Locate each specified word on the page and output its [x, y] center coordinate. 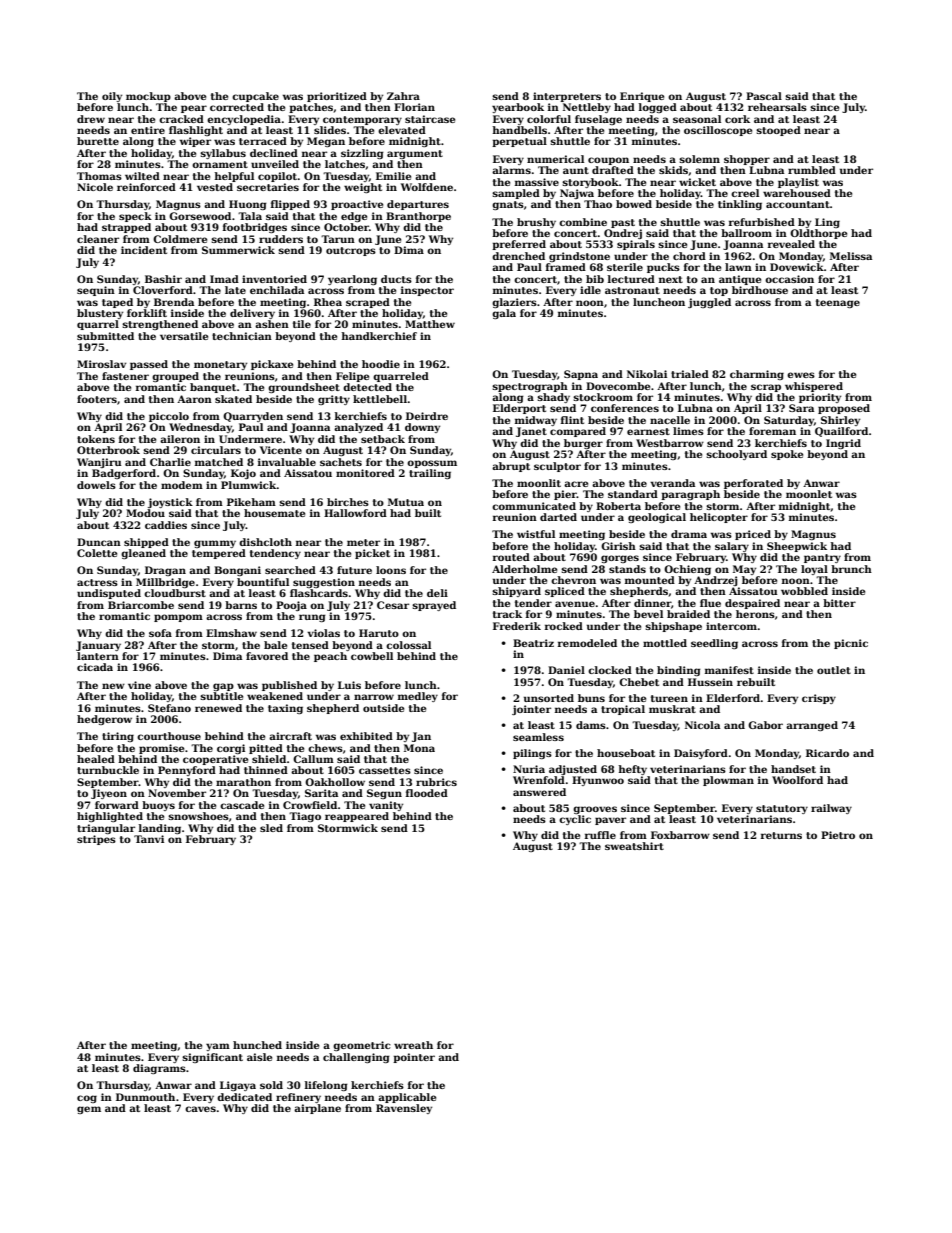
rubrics [436, 782]
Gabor [765, 725]
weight [363, 188]
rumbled [812, 170]
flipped [290, 205]
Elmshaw [231, 633]
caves [200, 1109]
